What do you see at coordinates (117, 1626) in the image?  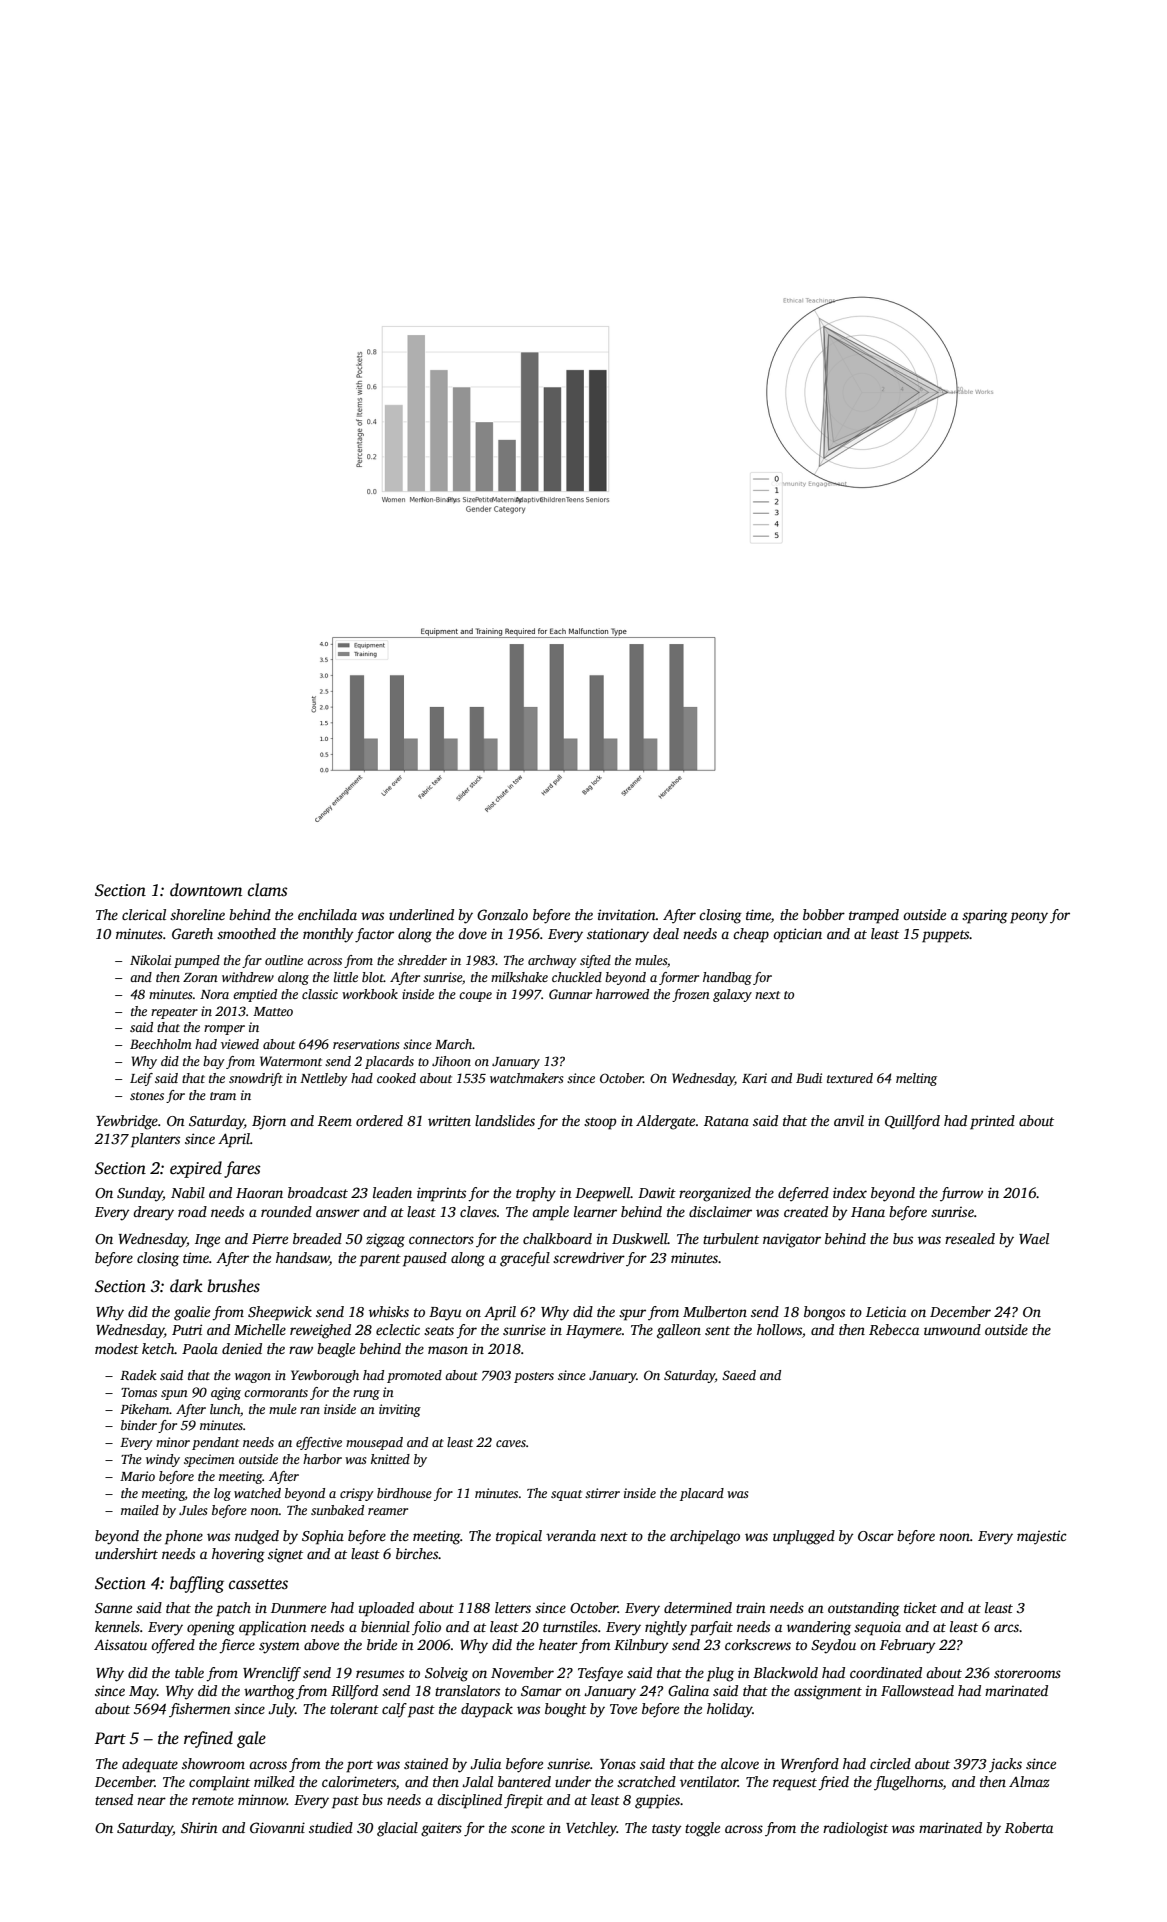 I see `kennels` at bounding box center [117, 1626].
